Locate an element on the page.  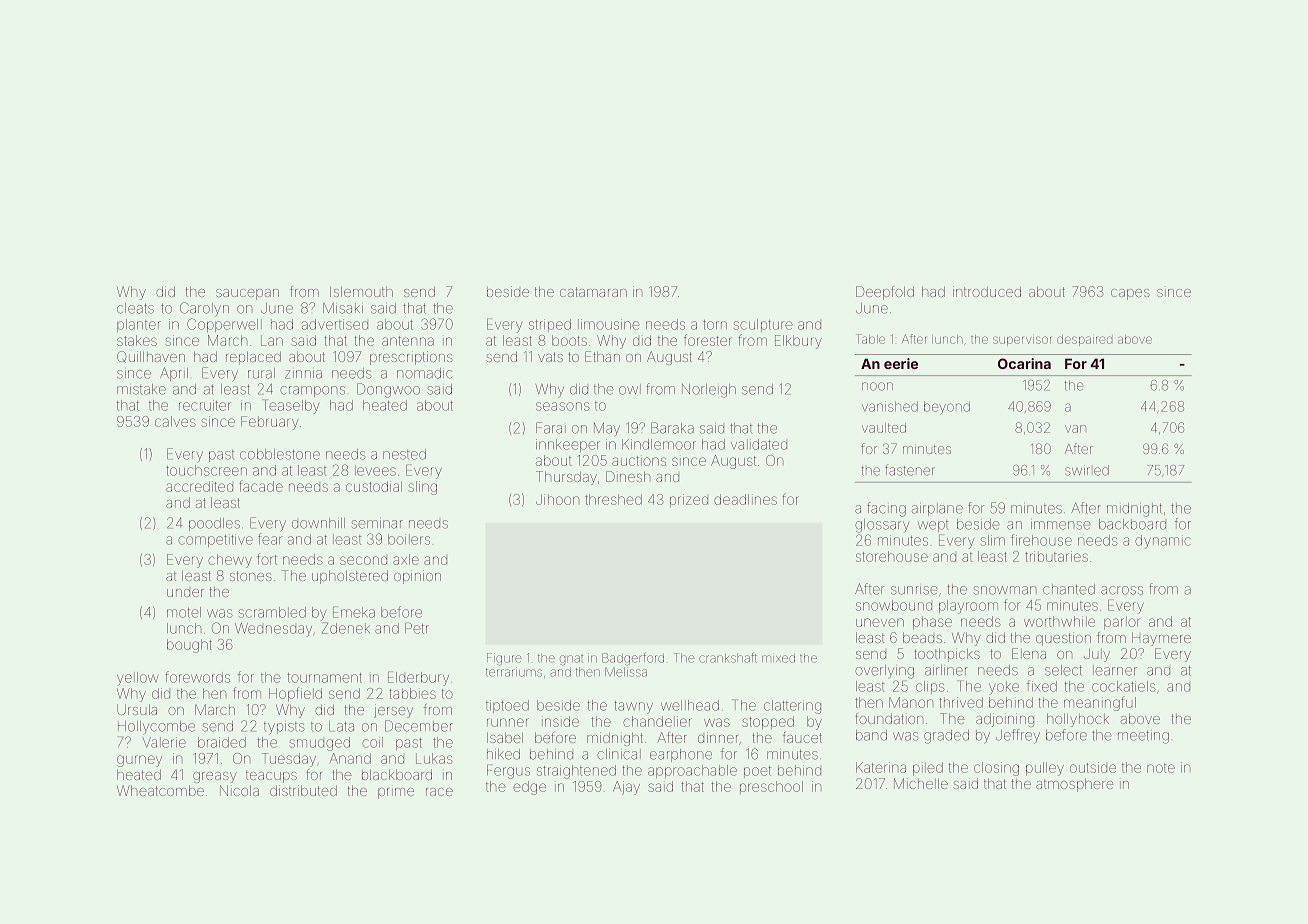
Islemouth is located at coordinates (361, 291).
